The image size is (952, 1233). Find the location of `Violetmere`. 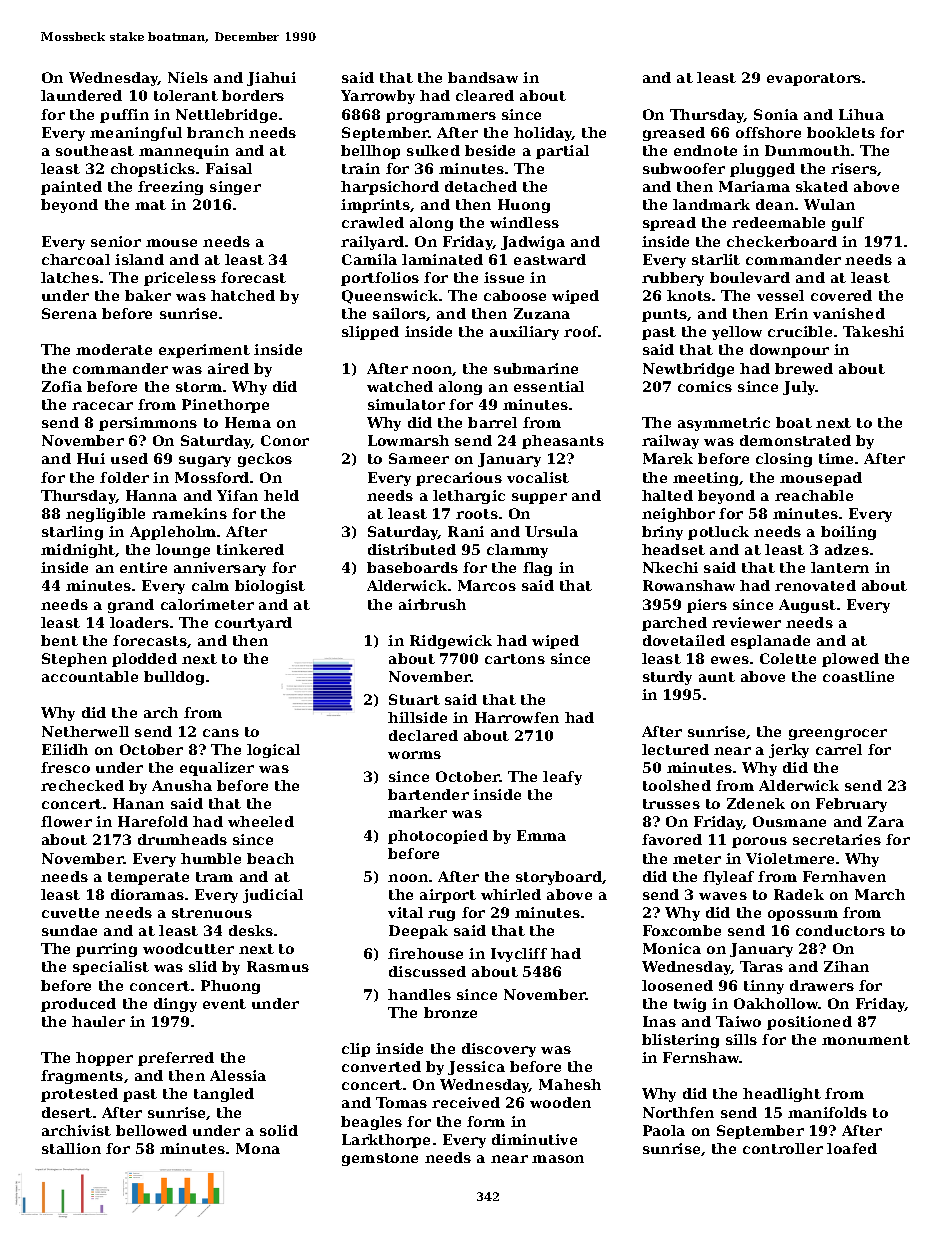

Violetmere is located at coordinates (790, 858).
